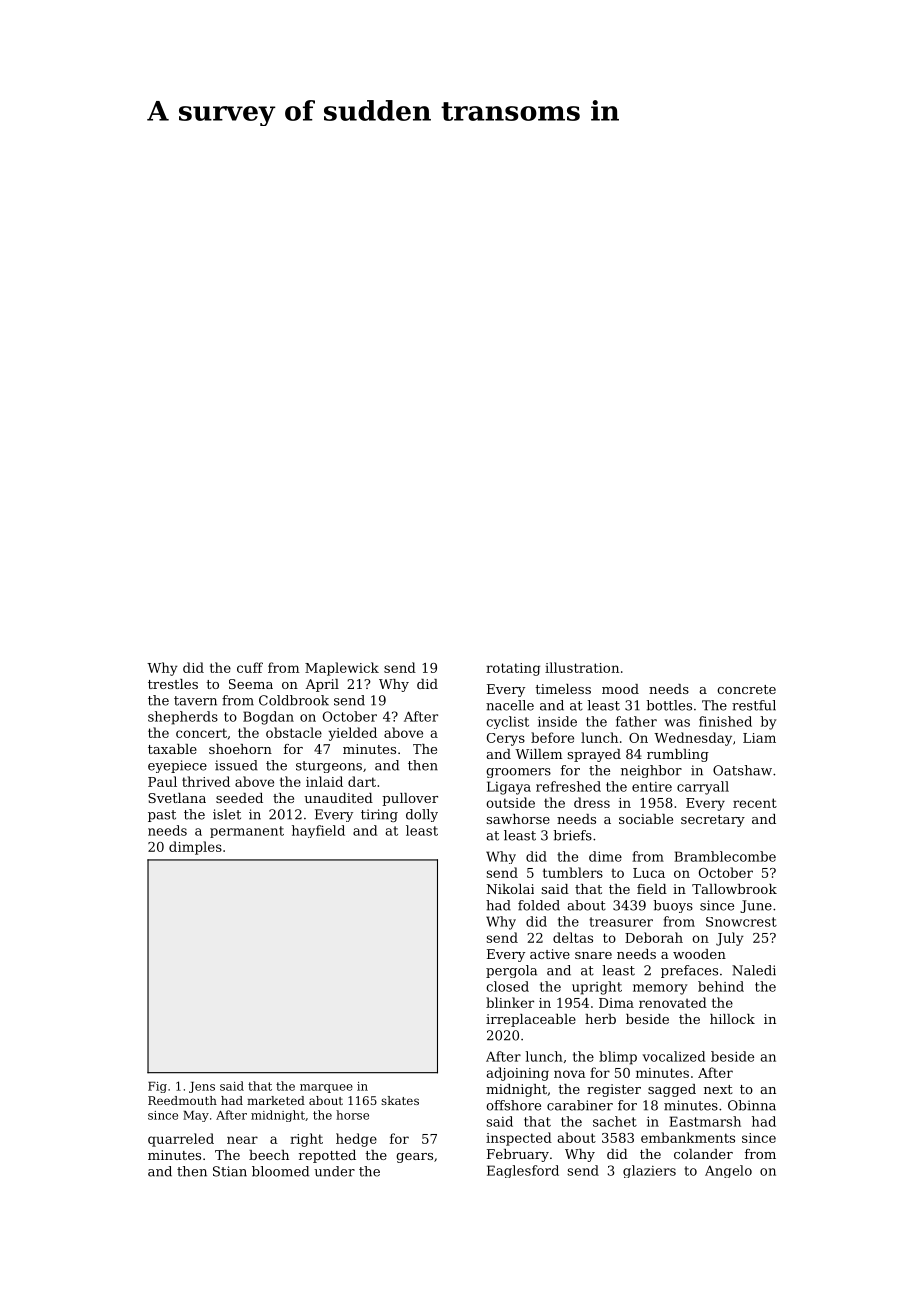 This document has height=1314, width=924. I want to click on father, so click(636, 721).
